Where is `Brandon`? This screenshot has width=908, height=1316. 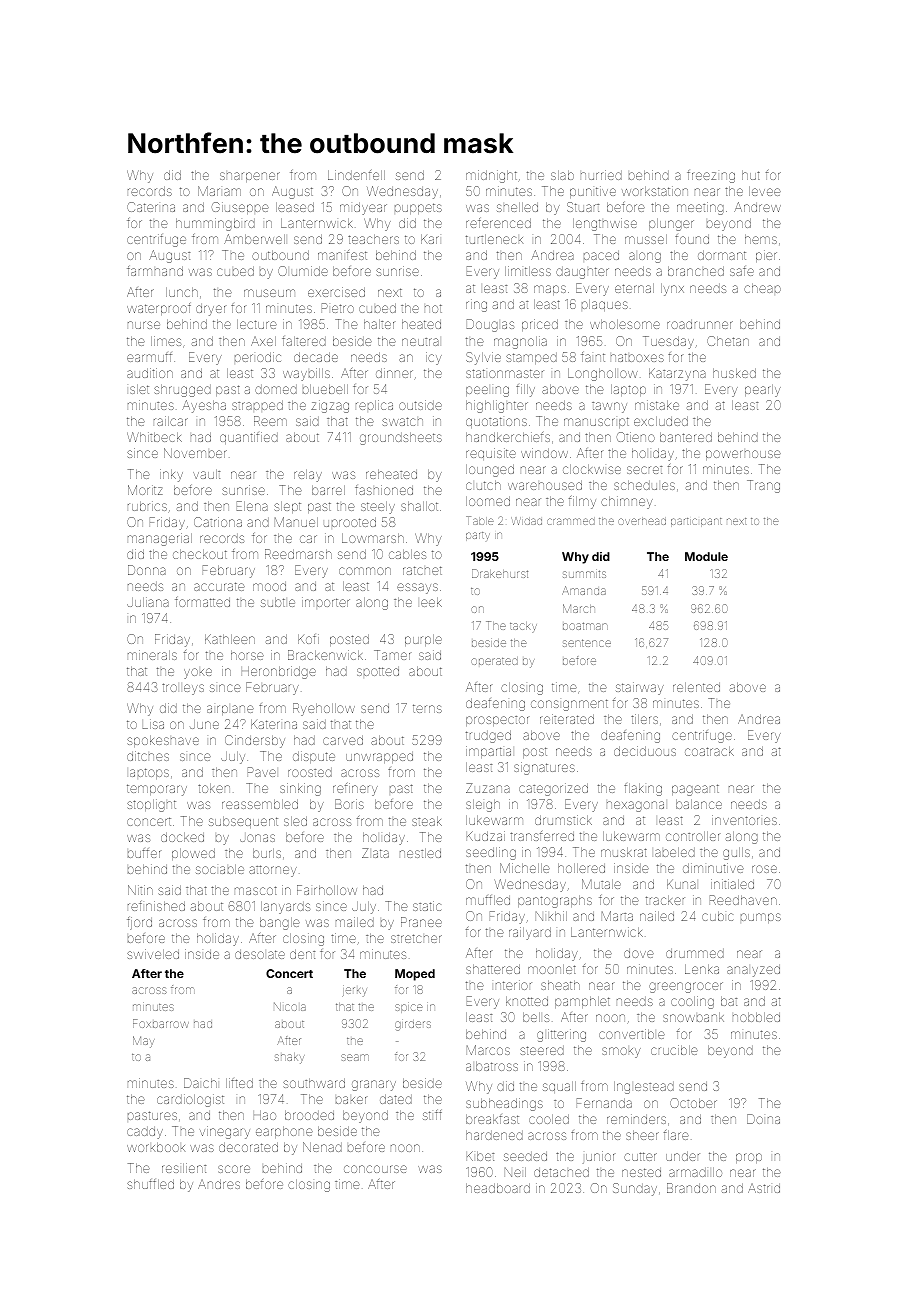
Brandon is located at coordinates (691, 1188).
